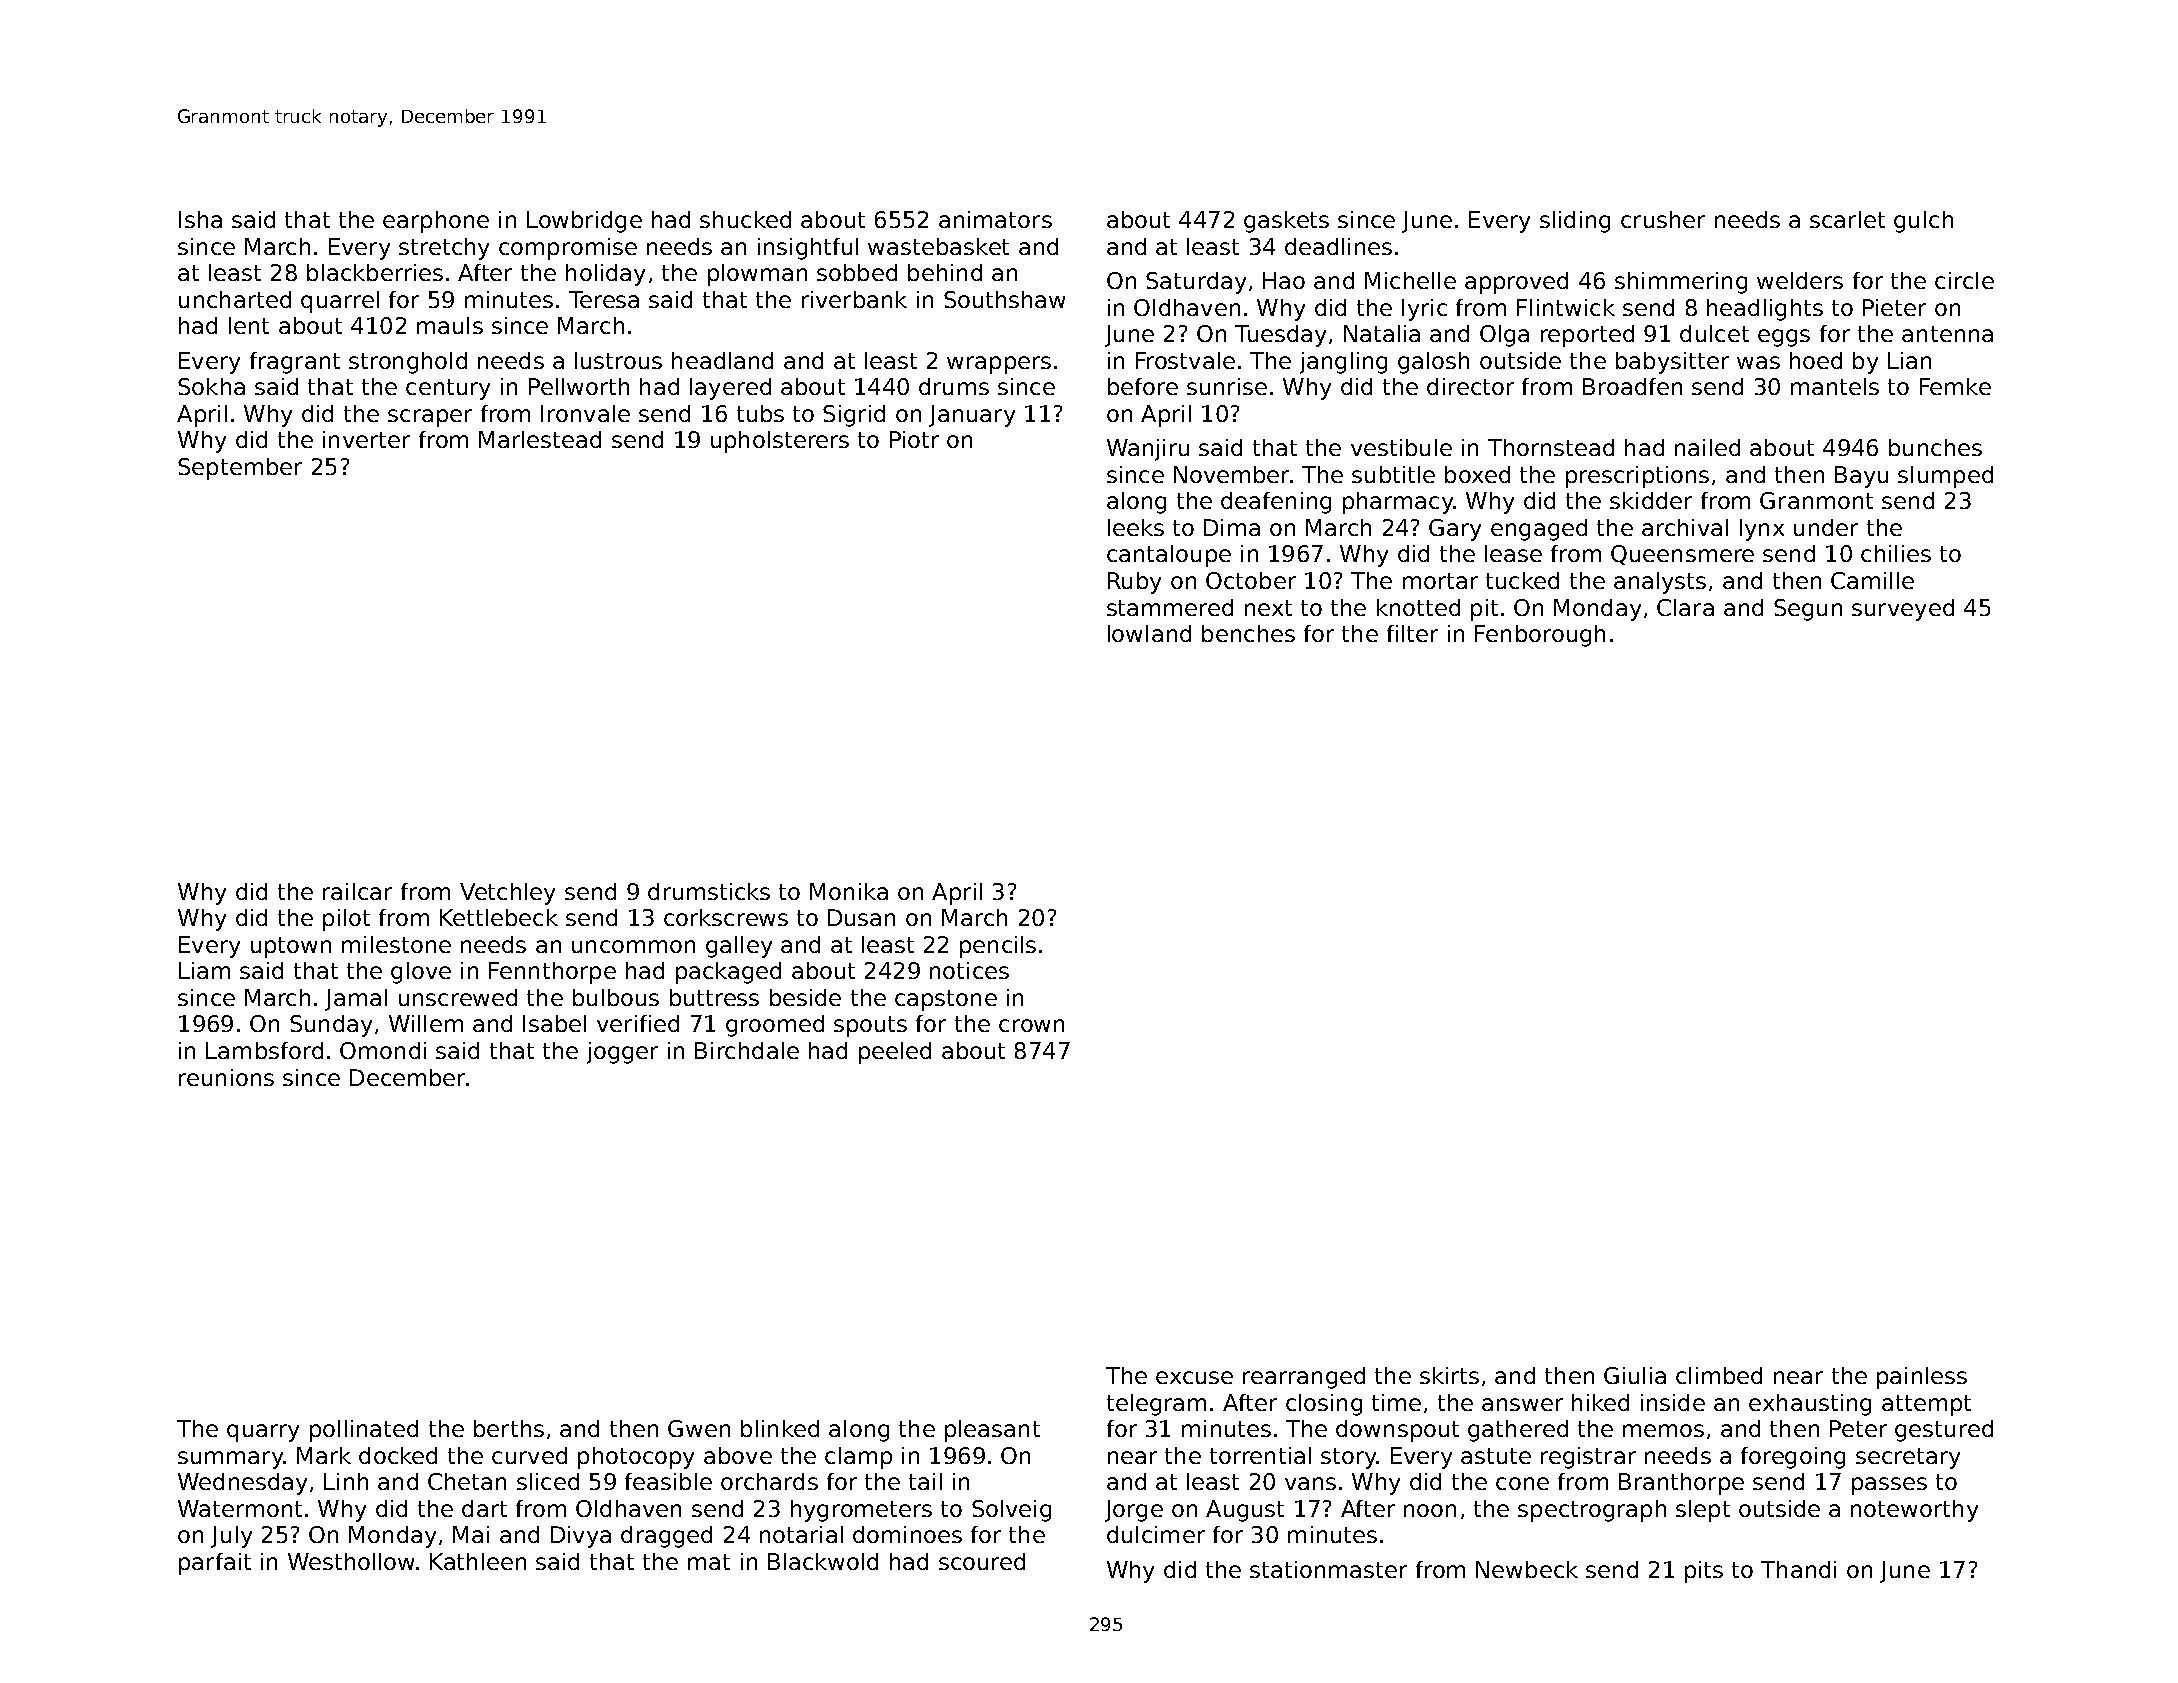  What do you see at coordinates (383, 1050) in the document?
I see `Omondi` at bounding box center [383, 1050].
